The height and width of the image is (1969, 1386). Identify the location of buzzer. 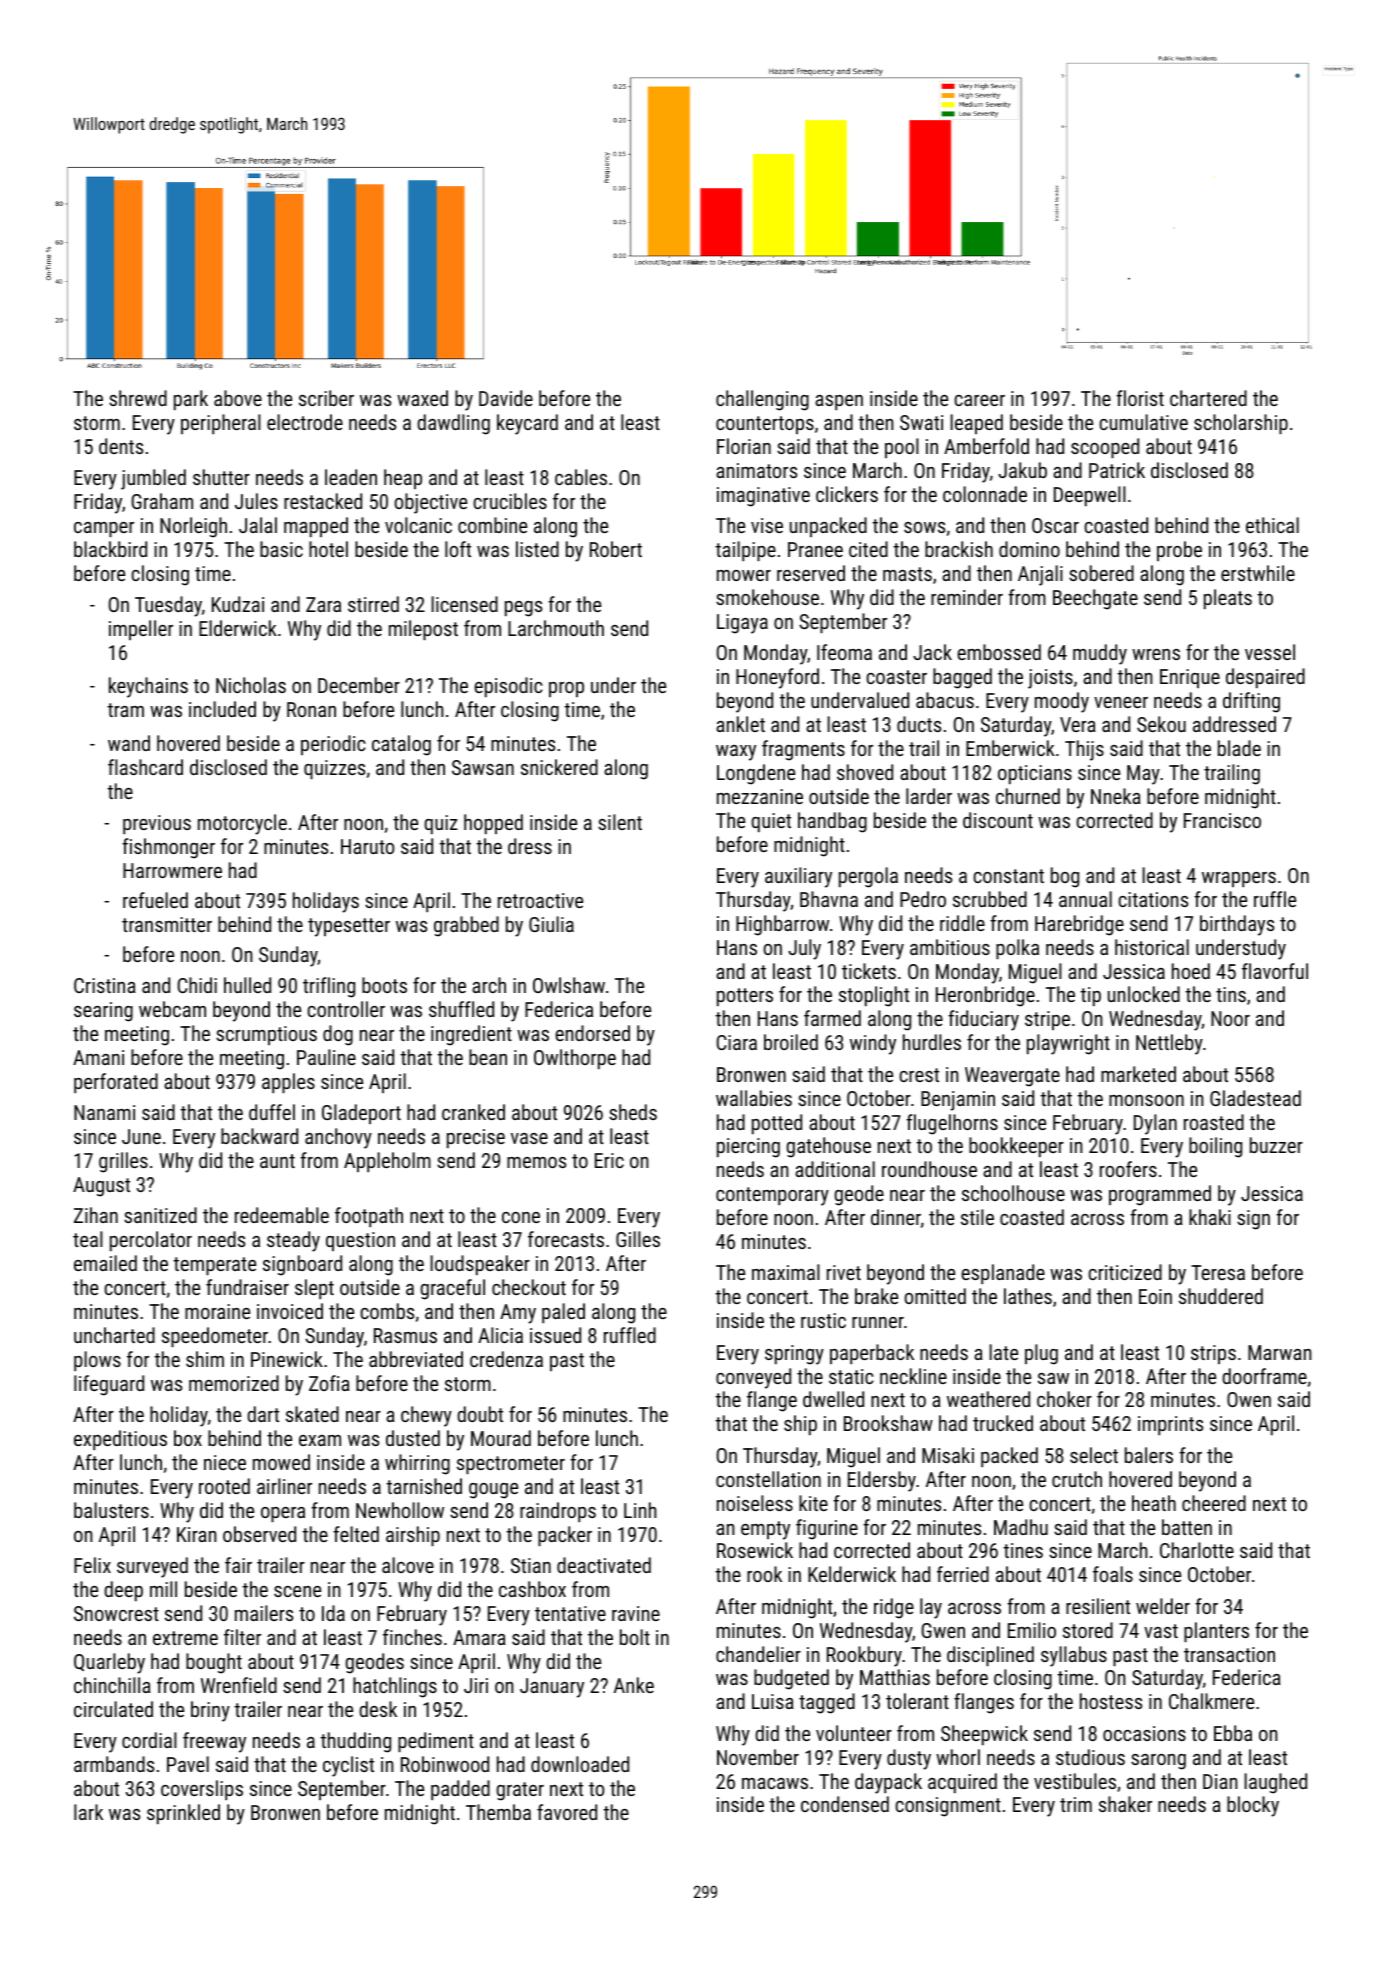
(1276, 1145).
